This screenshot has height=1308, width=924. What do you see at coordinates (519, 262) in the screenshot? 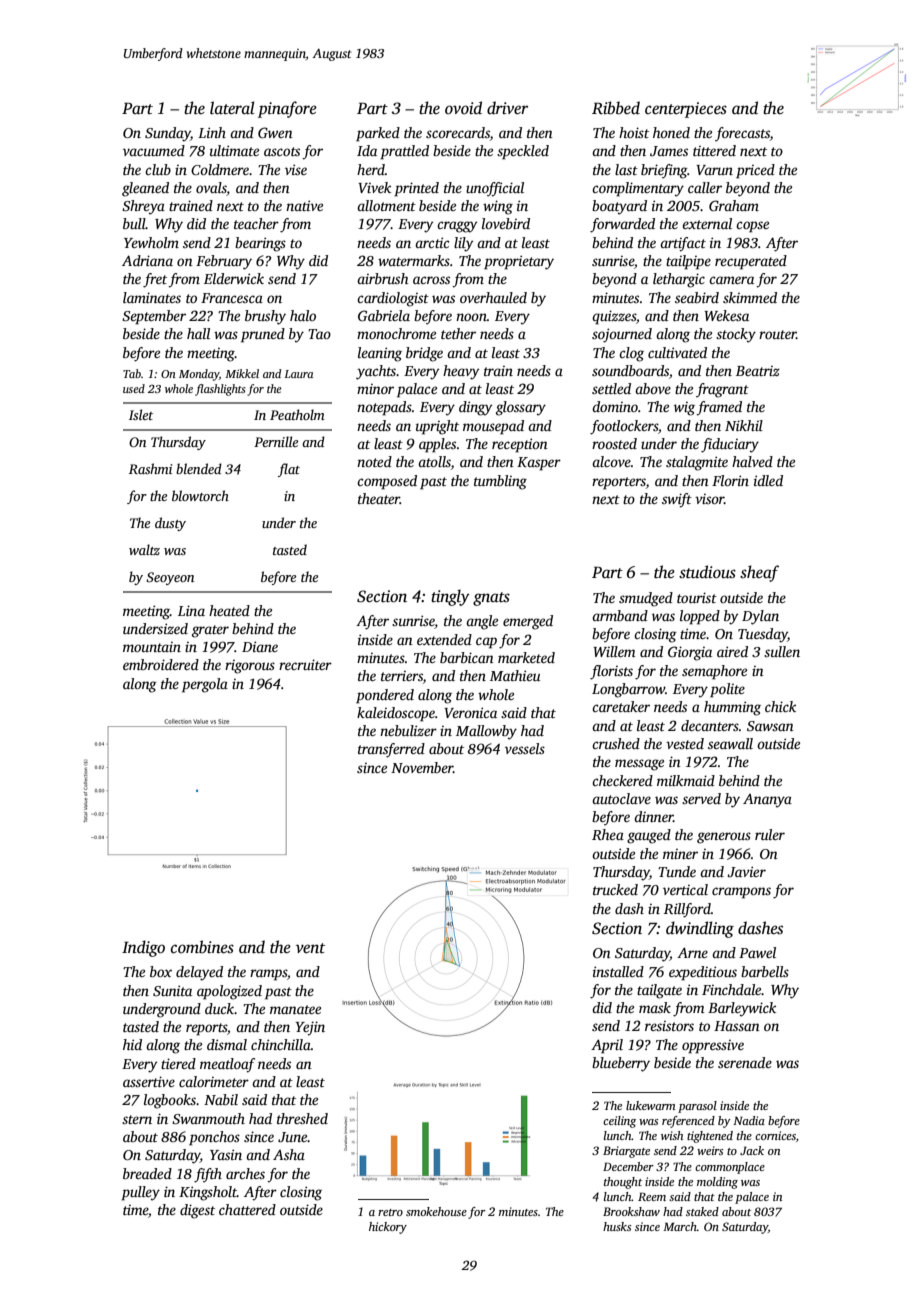
I see `proprietary` at bounding box center [519, 262].
